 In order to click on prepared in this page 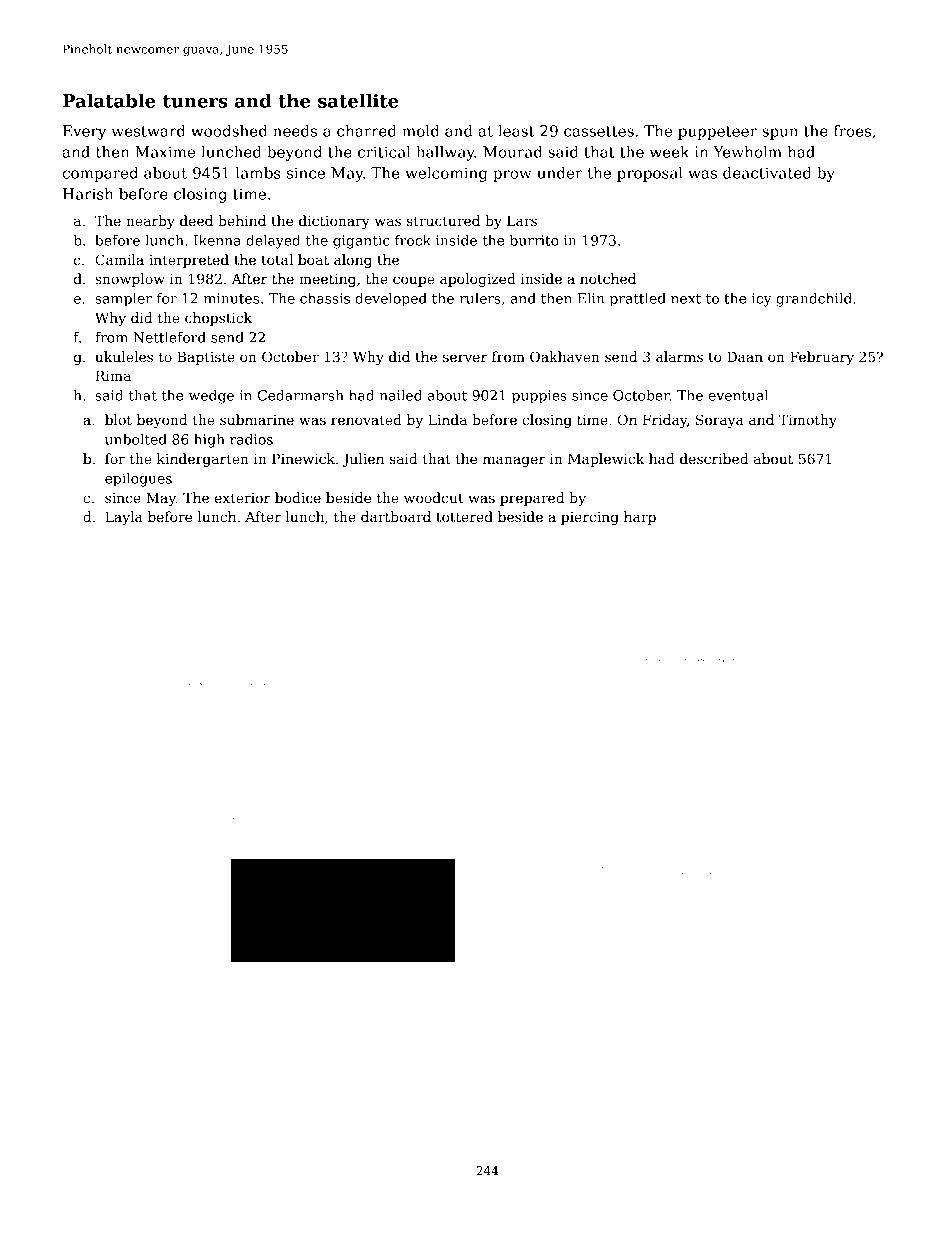, I will do `click(532, 499)`.
